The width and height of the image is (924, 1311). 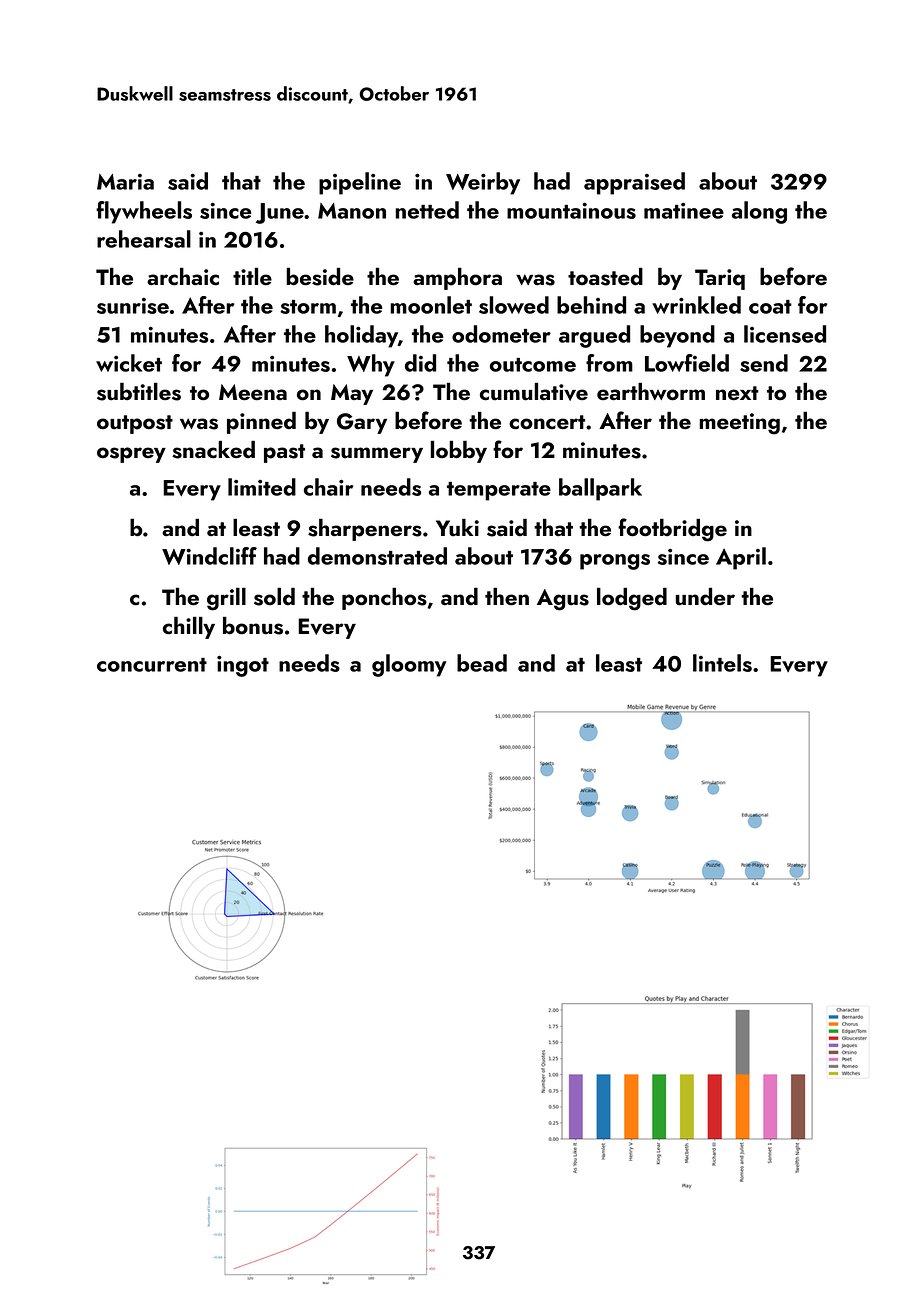 I want to click on Lowfield, so click(x=687, y=363).
